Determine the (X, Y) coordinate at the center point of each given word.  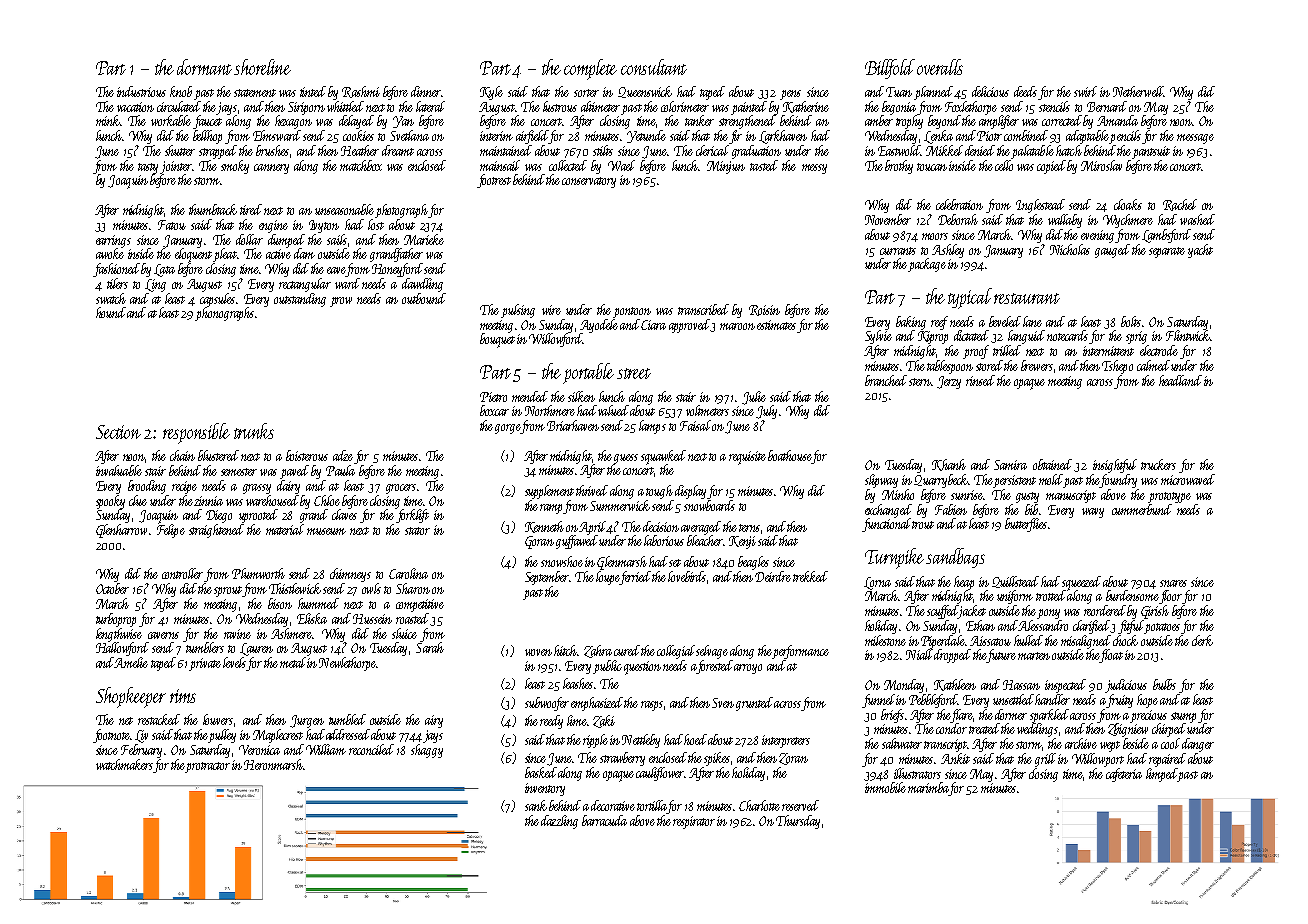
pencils (1125, 137)
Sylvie (878, 337)
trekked (810, 576)
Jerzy (949, 382)
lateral (430, 106)
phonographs (224, 314)
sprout (228, 591)
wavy (1093, 513)
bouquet (497, 340)
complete (590, 69)
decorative (613, 805)
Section (118, 432)
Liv (141, 736)
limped (1162, 775)
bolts (1131, 321)
